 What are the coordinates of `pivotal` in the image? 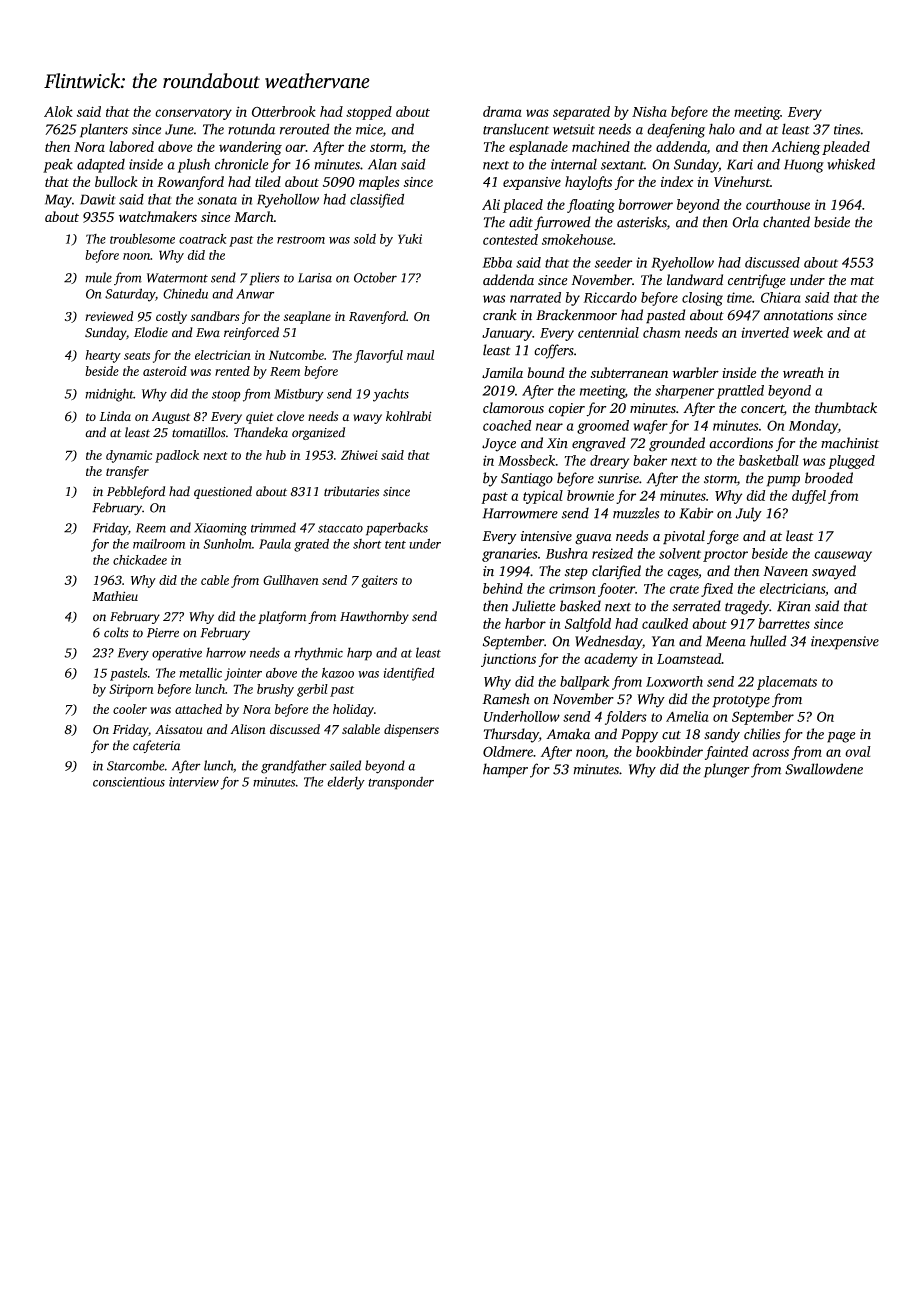 It's located at (684, 537).
